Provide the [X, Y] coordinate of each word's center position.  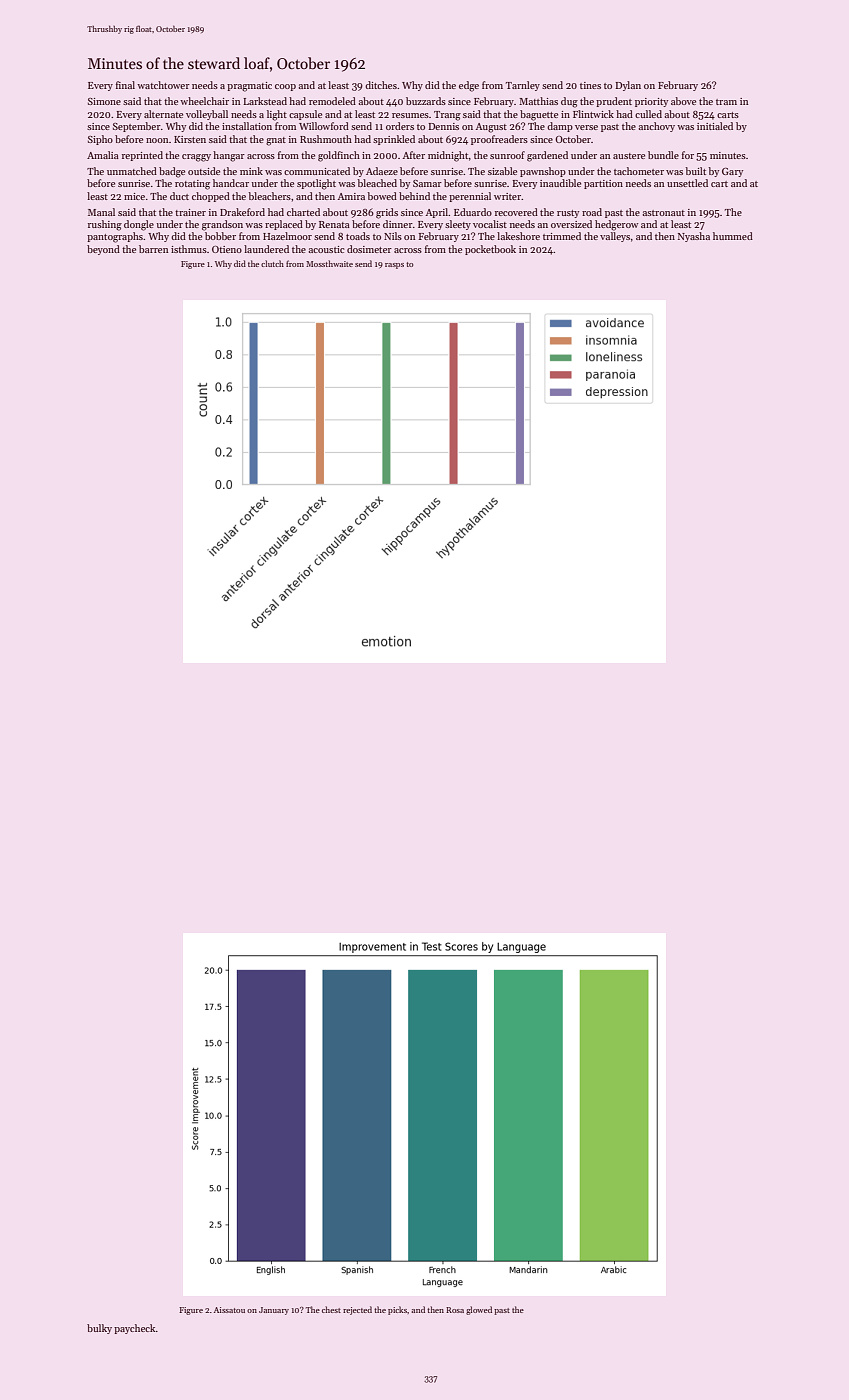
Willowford [324, 126]
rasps [394, 266]
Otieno [227, 249]
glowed [479, 1310]
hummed [733, 236]
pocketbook [490, 250]
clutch [272, 263]
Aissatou [229, 1310]
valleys [615, 237]
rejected [357, 1310]
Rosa [455, 1310]
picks [397, 1310]
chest [331, 1309]
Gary [732, 172]
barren [153, 249]
